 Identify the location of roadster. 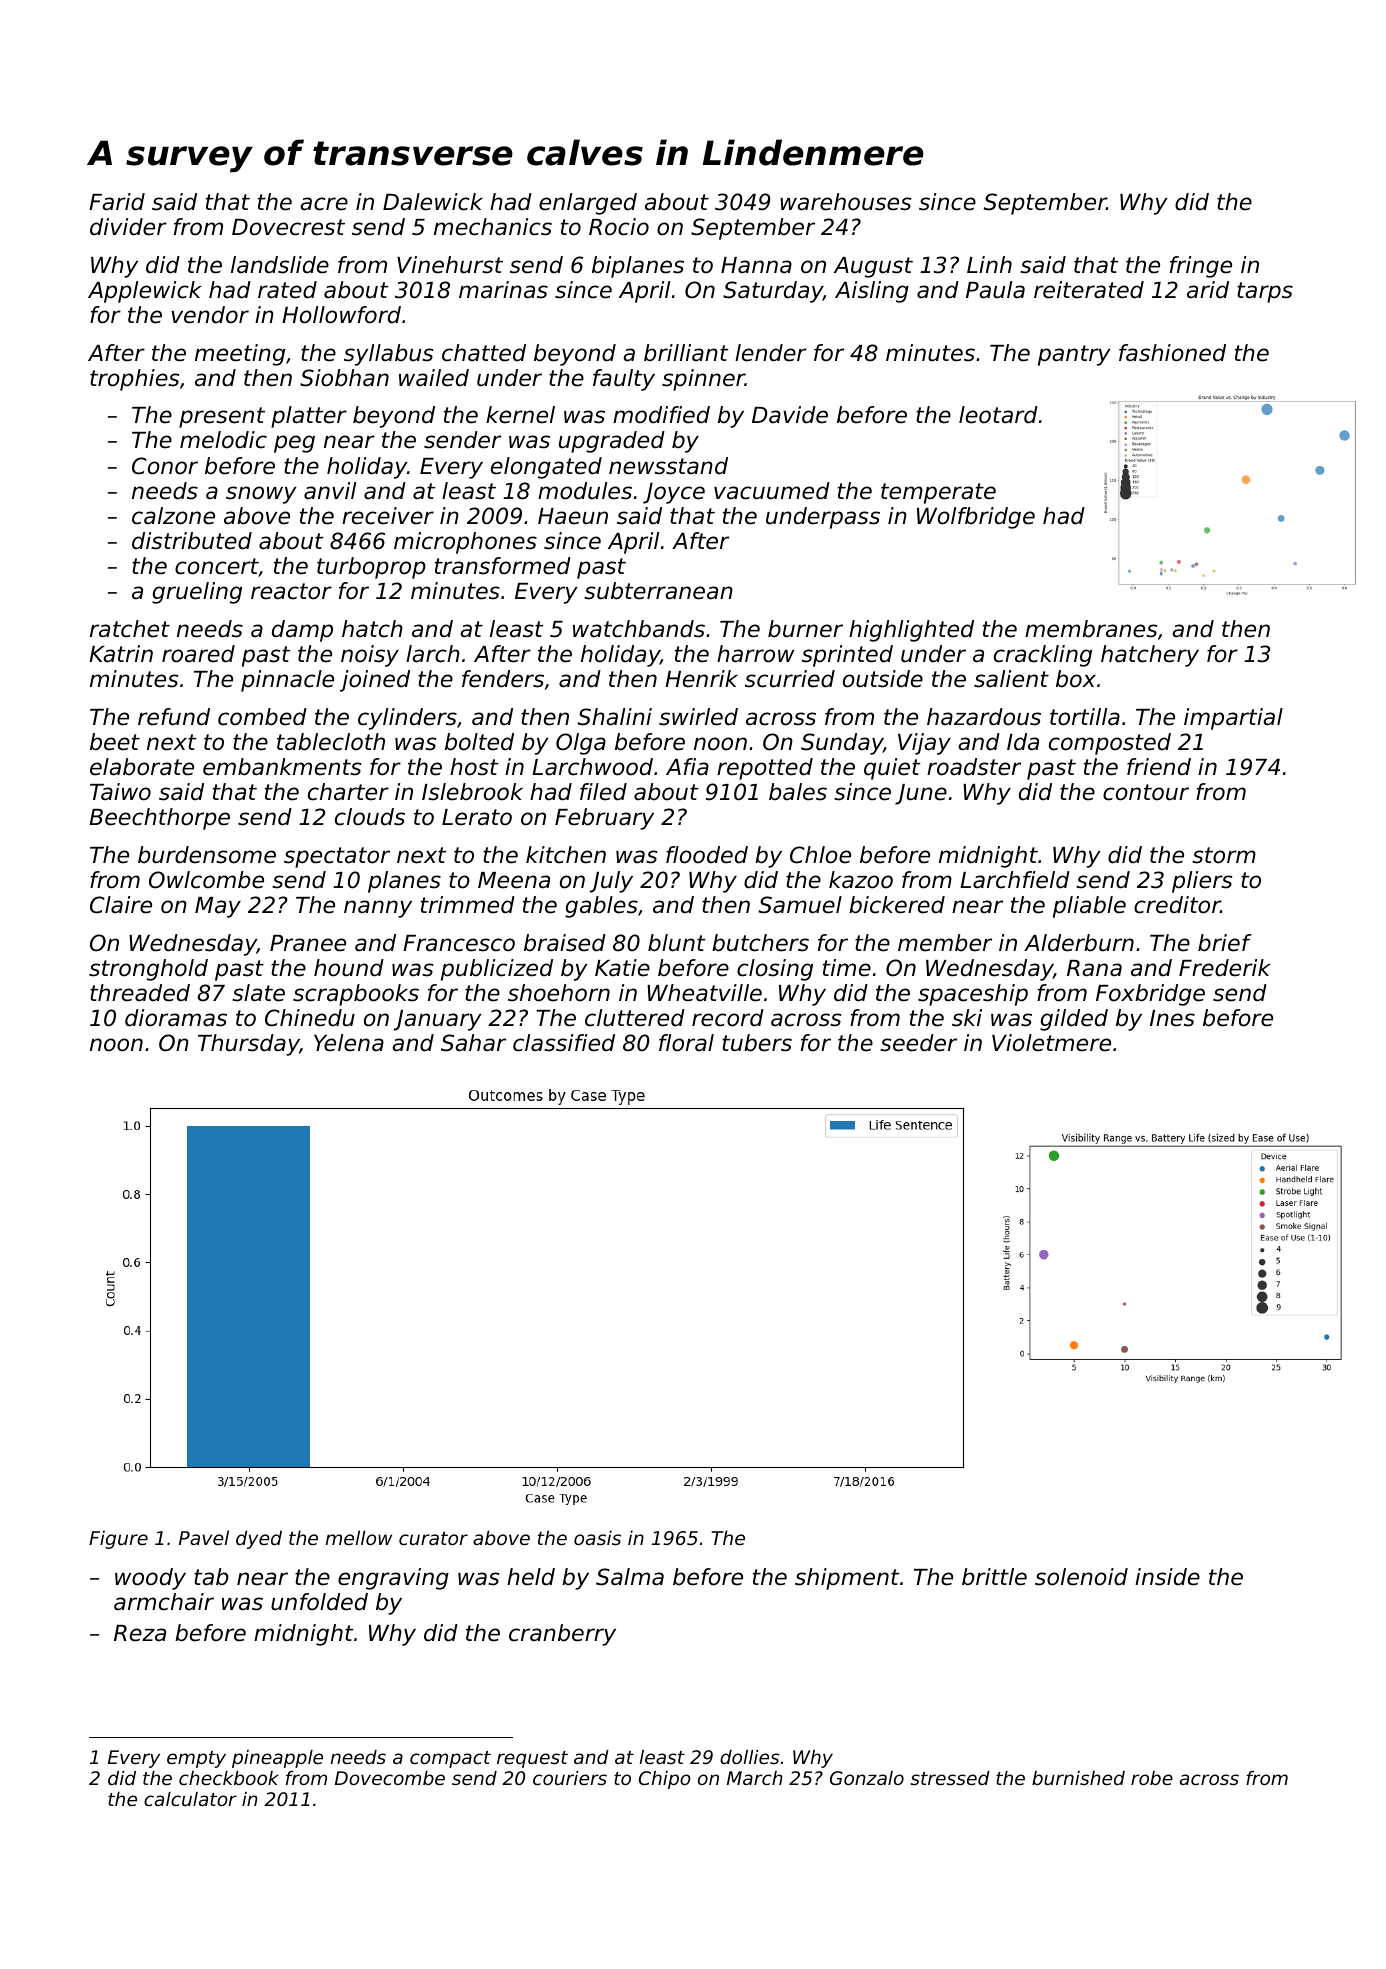
(974, 767).
